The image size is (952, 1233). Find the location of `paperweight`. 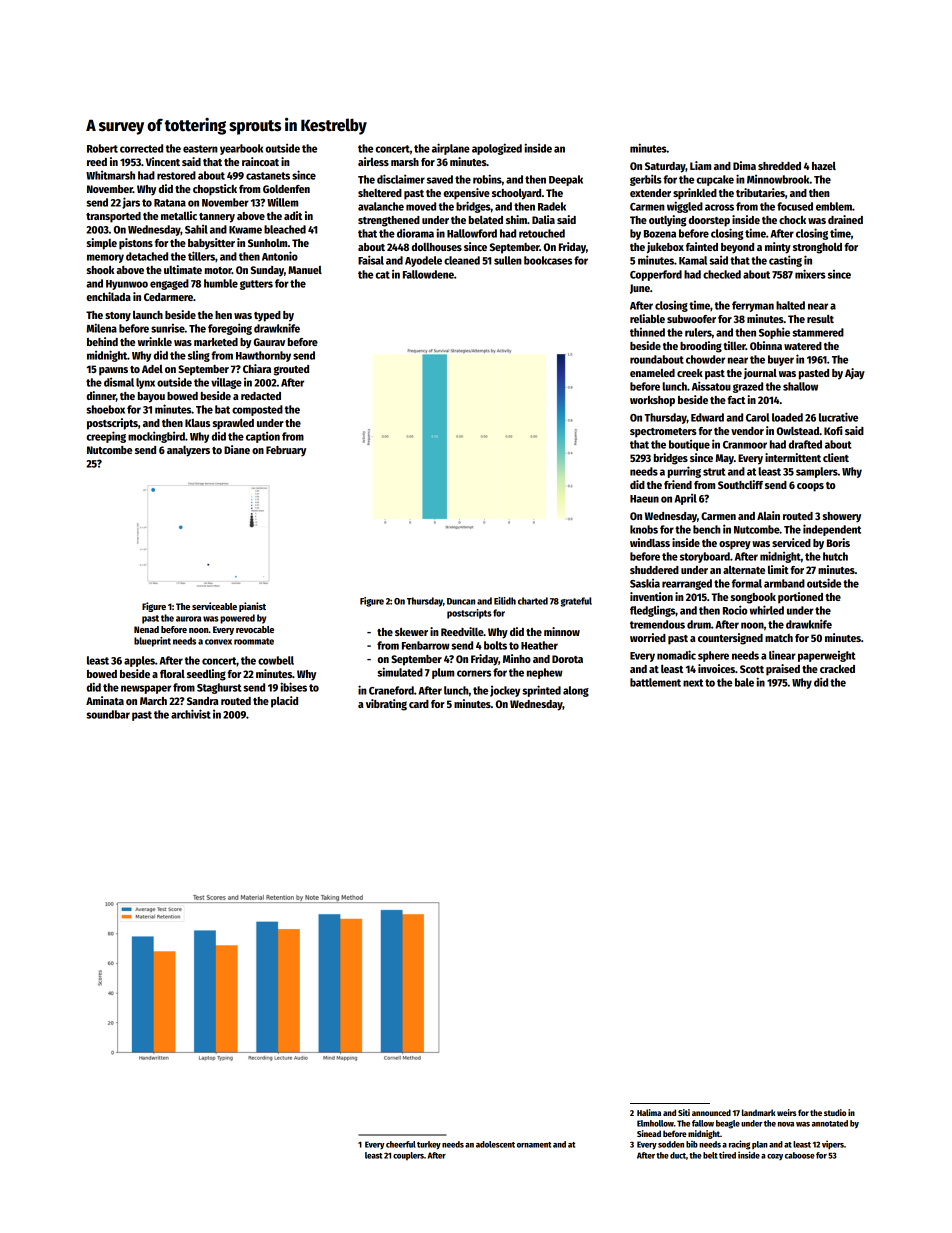

paperweight is located at coordinates (826, 656).
